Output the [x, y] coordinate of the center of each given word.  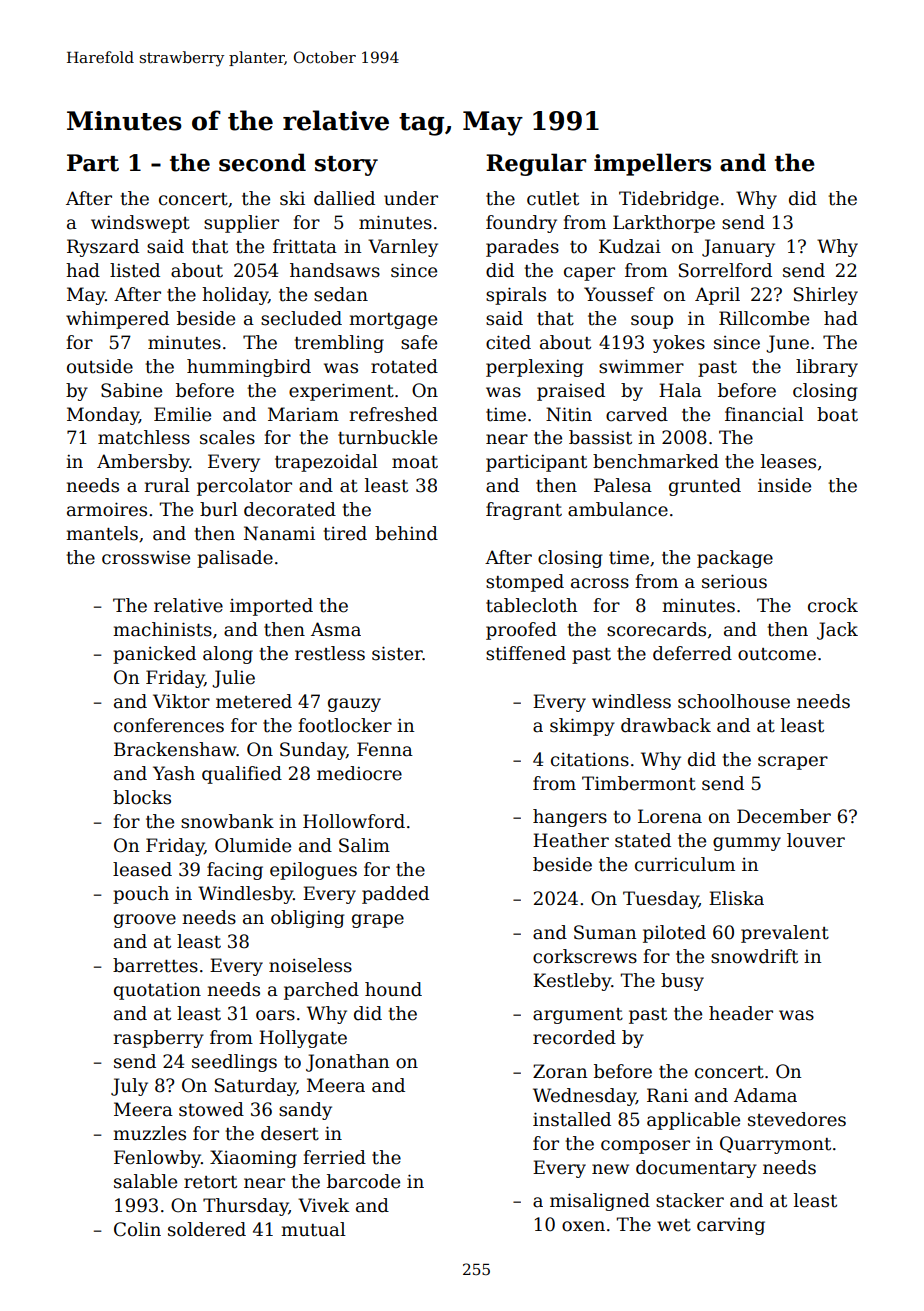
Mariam [303, 414]
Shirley [826, 296]
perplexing [534, 368]
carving [731, 1226]
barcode [363, 1181]
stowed [211, 1109]
